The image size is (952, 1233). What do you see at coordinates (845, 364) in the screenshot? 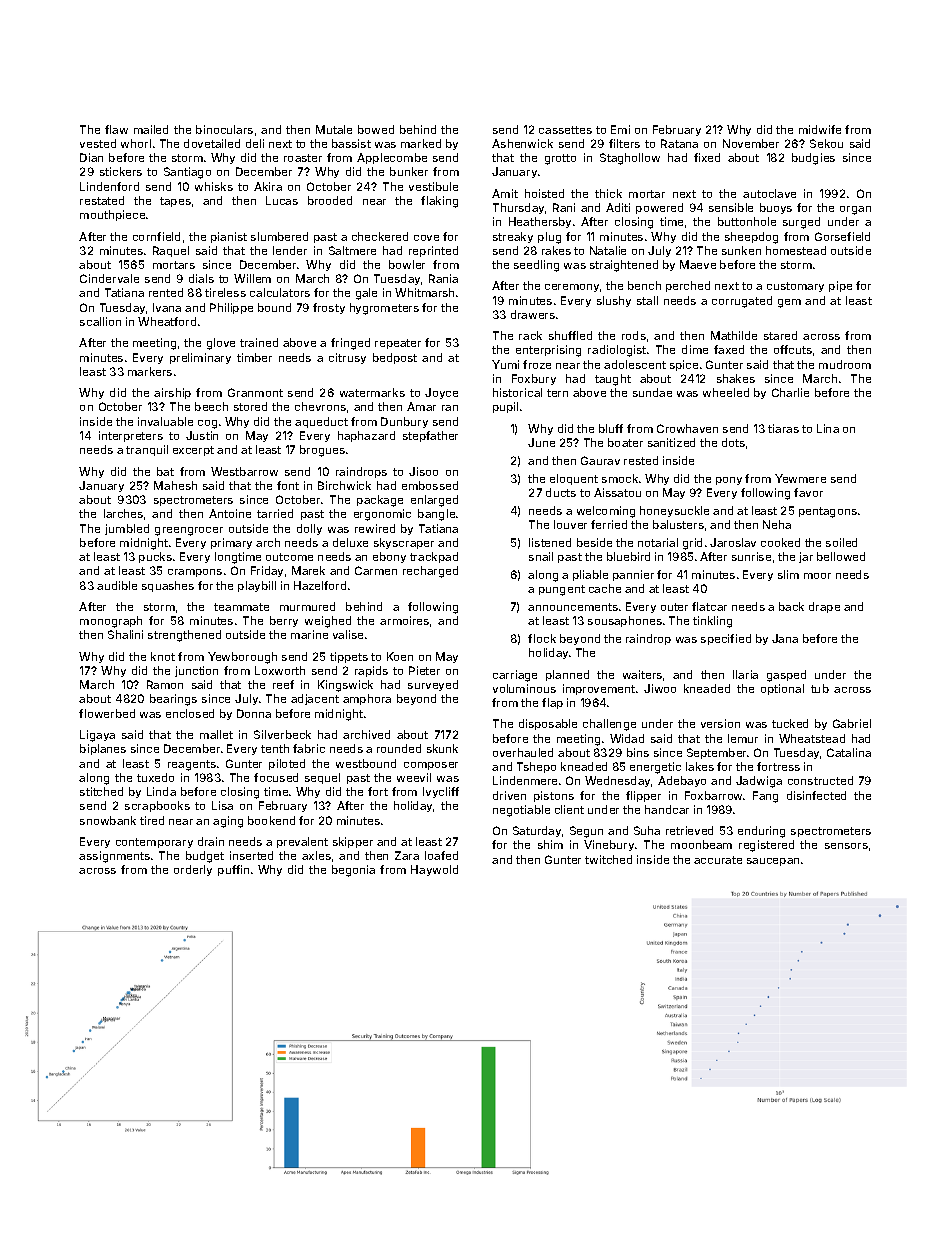
I see `mudroom` at bounding box center [845, 364].
